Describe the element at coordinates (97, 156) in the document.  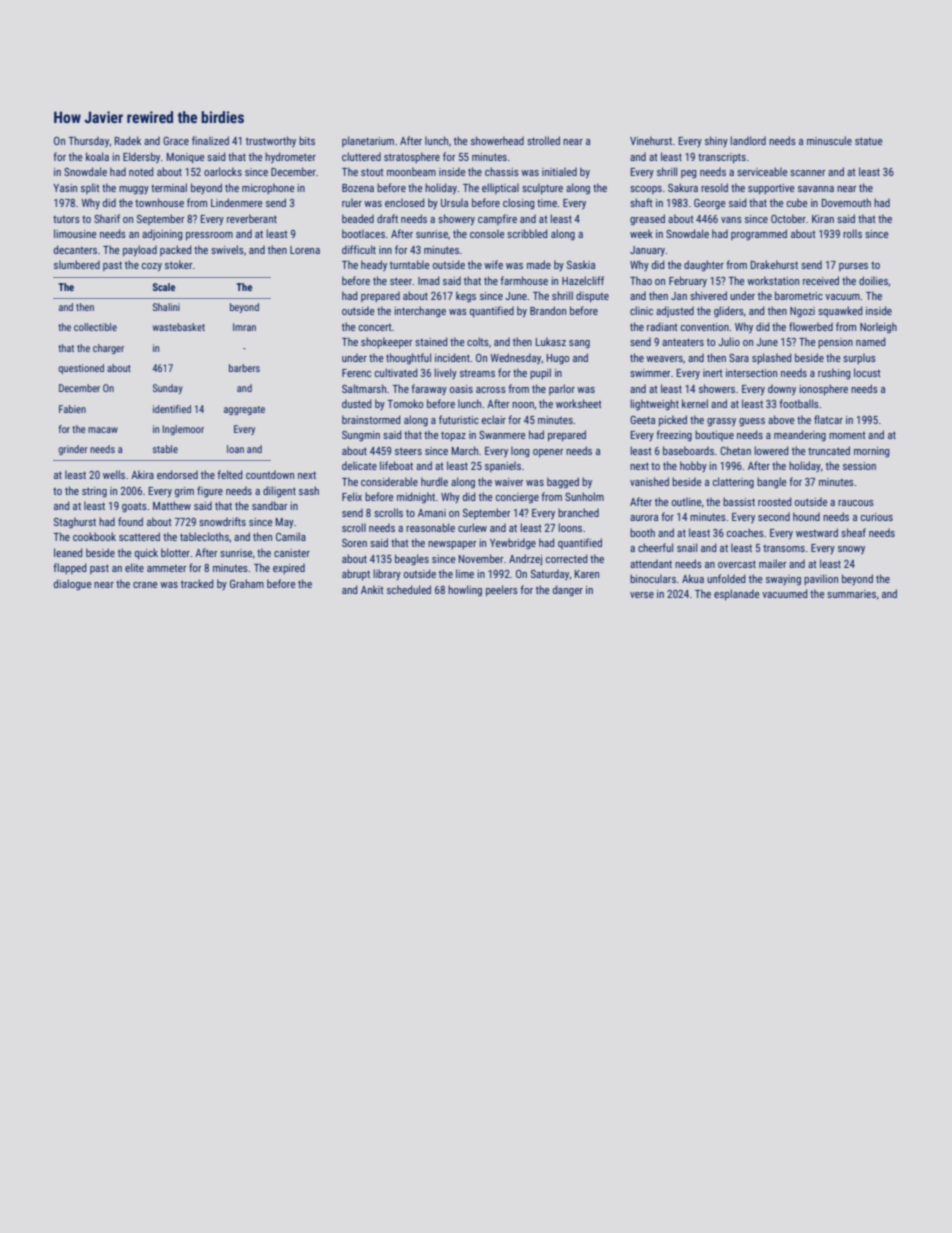
I see `koala` at that location.
